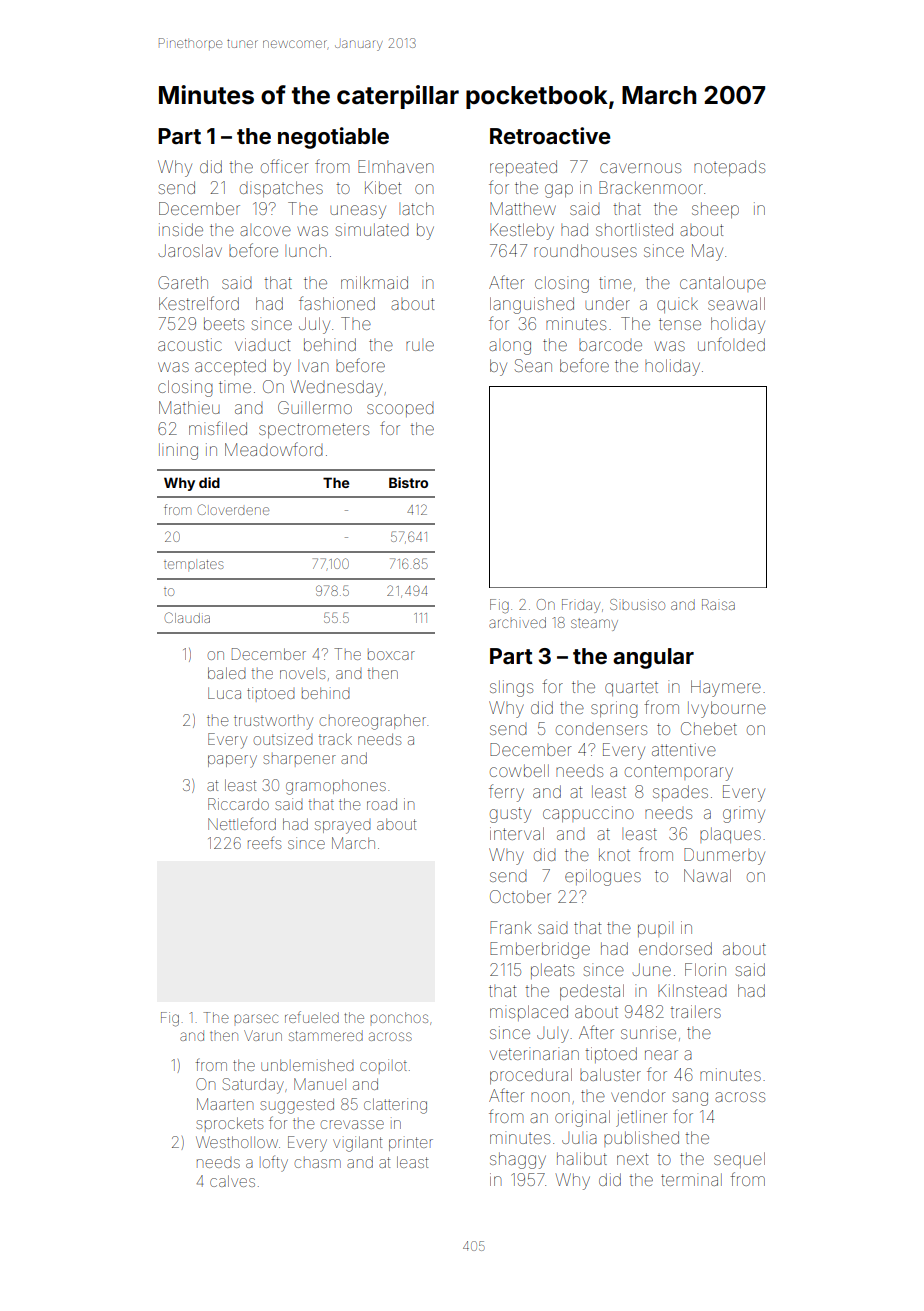 The width and height of the image is (924, 1311). I want to click on boxcar, so click(391, 655).
